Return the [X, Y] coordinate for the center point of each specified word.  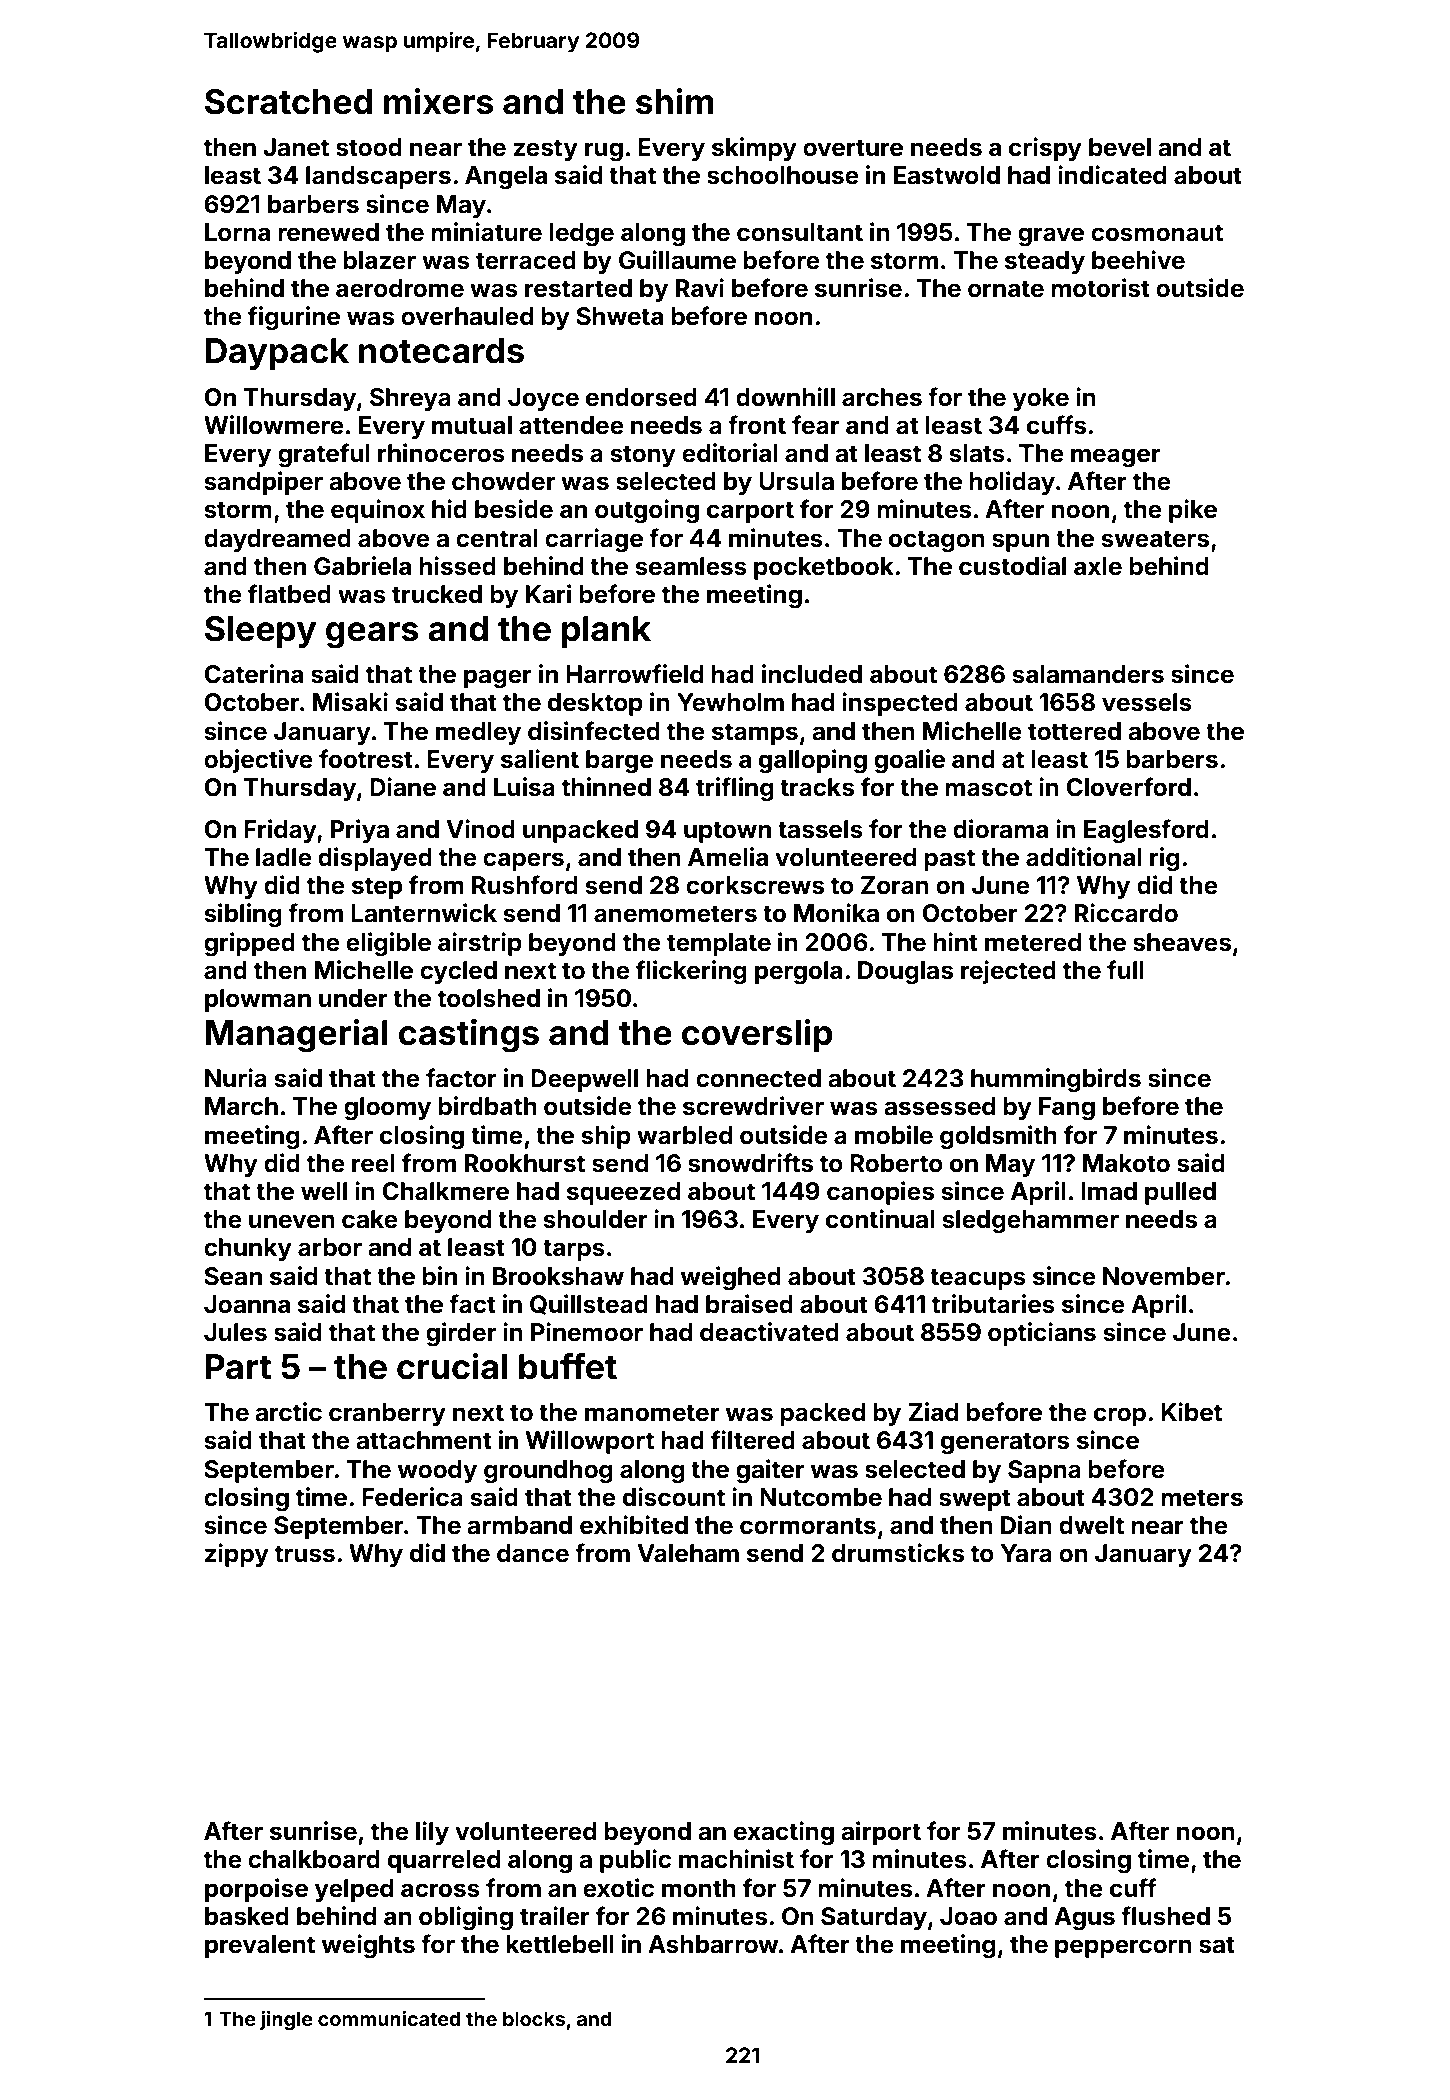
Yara [1026, 1553]
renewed [328, 232]
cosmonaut [1157, 233]
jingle [286, 2021]
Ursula [796, 481]
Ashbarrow [713, 1944]
